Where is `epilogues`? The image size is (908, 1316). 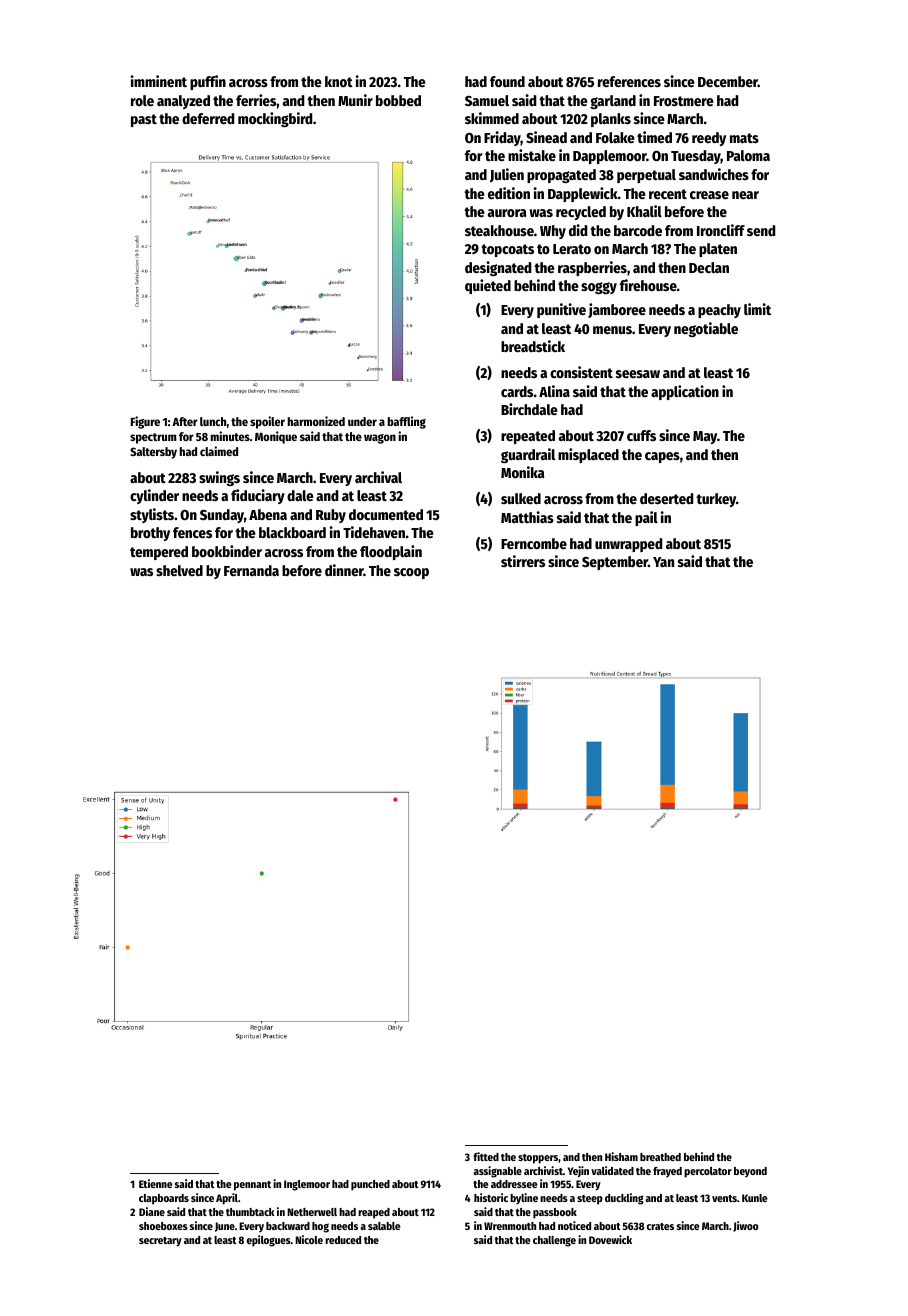
epilogues is located at coordinates (269, 1241).
